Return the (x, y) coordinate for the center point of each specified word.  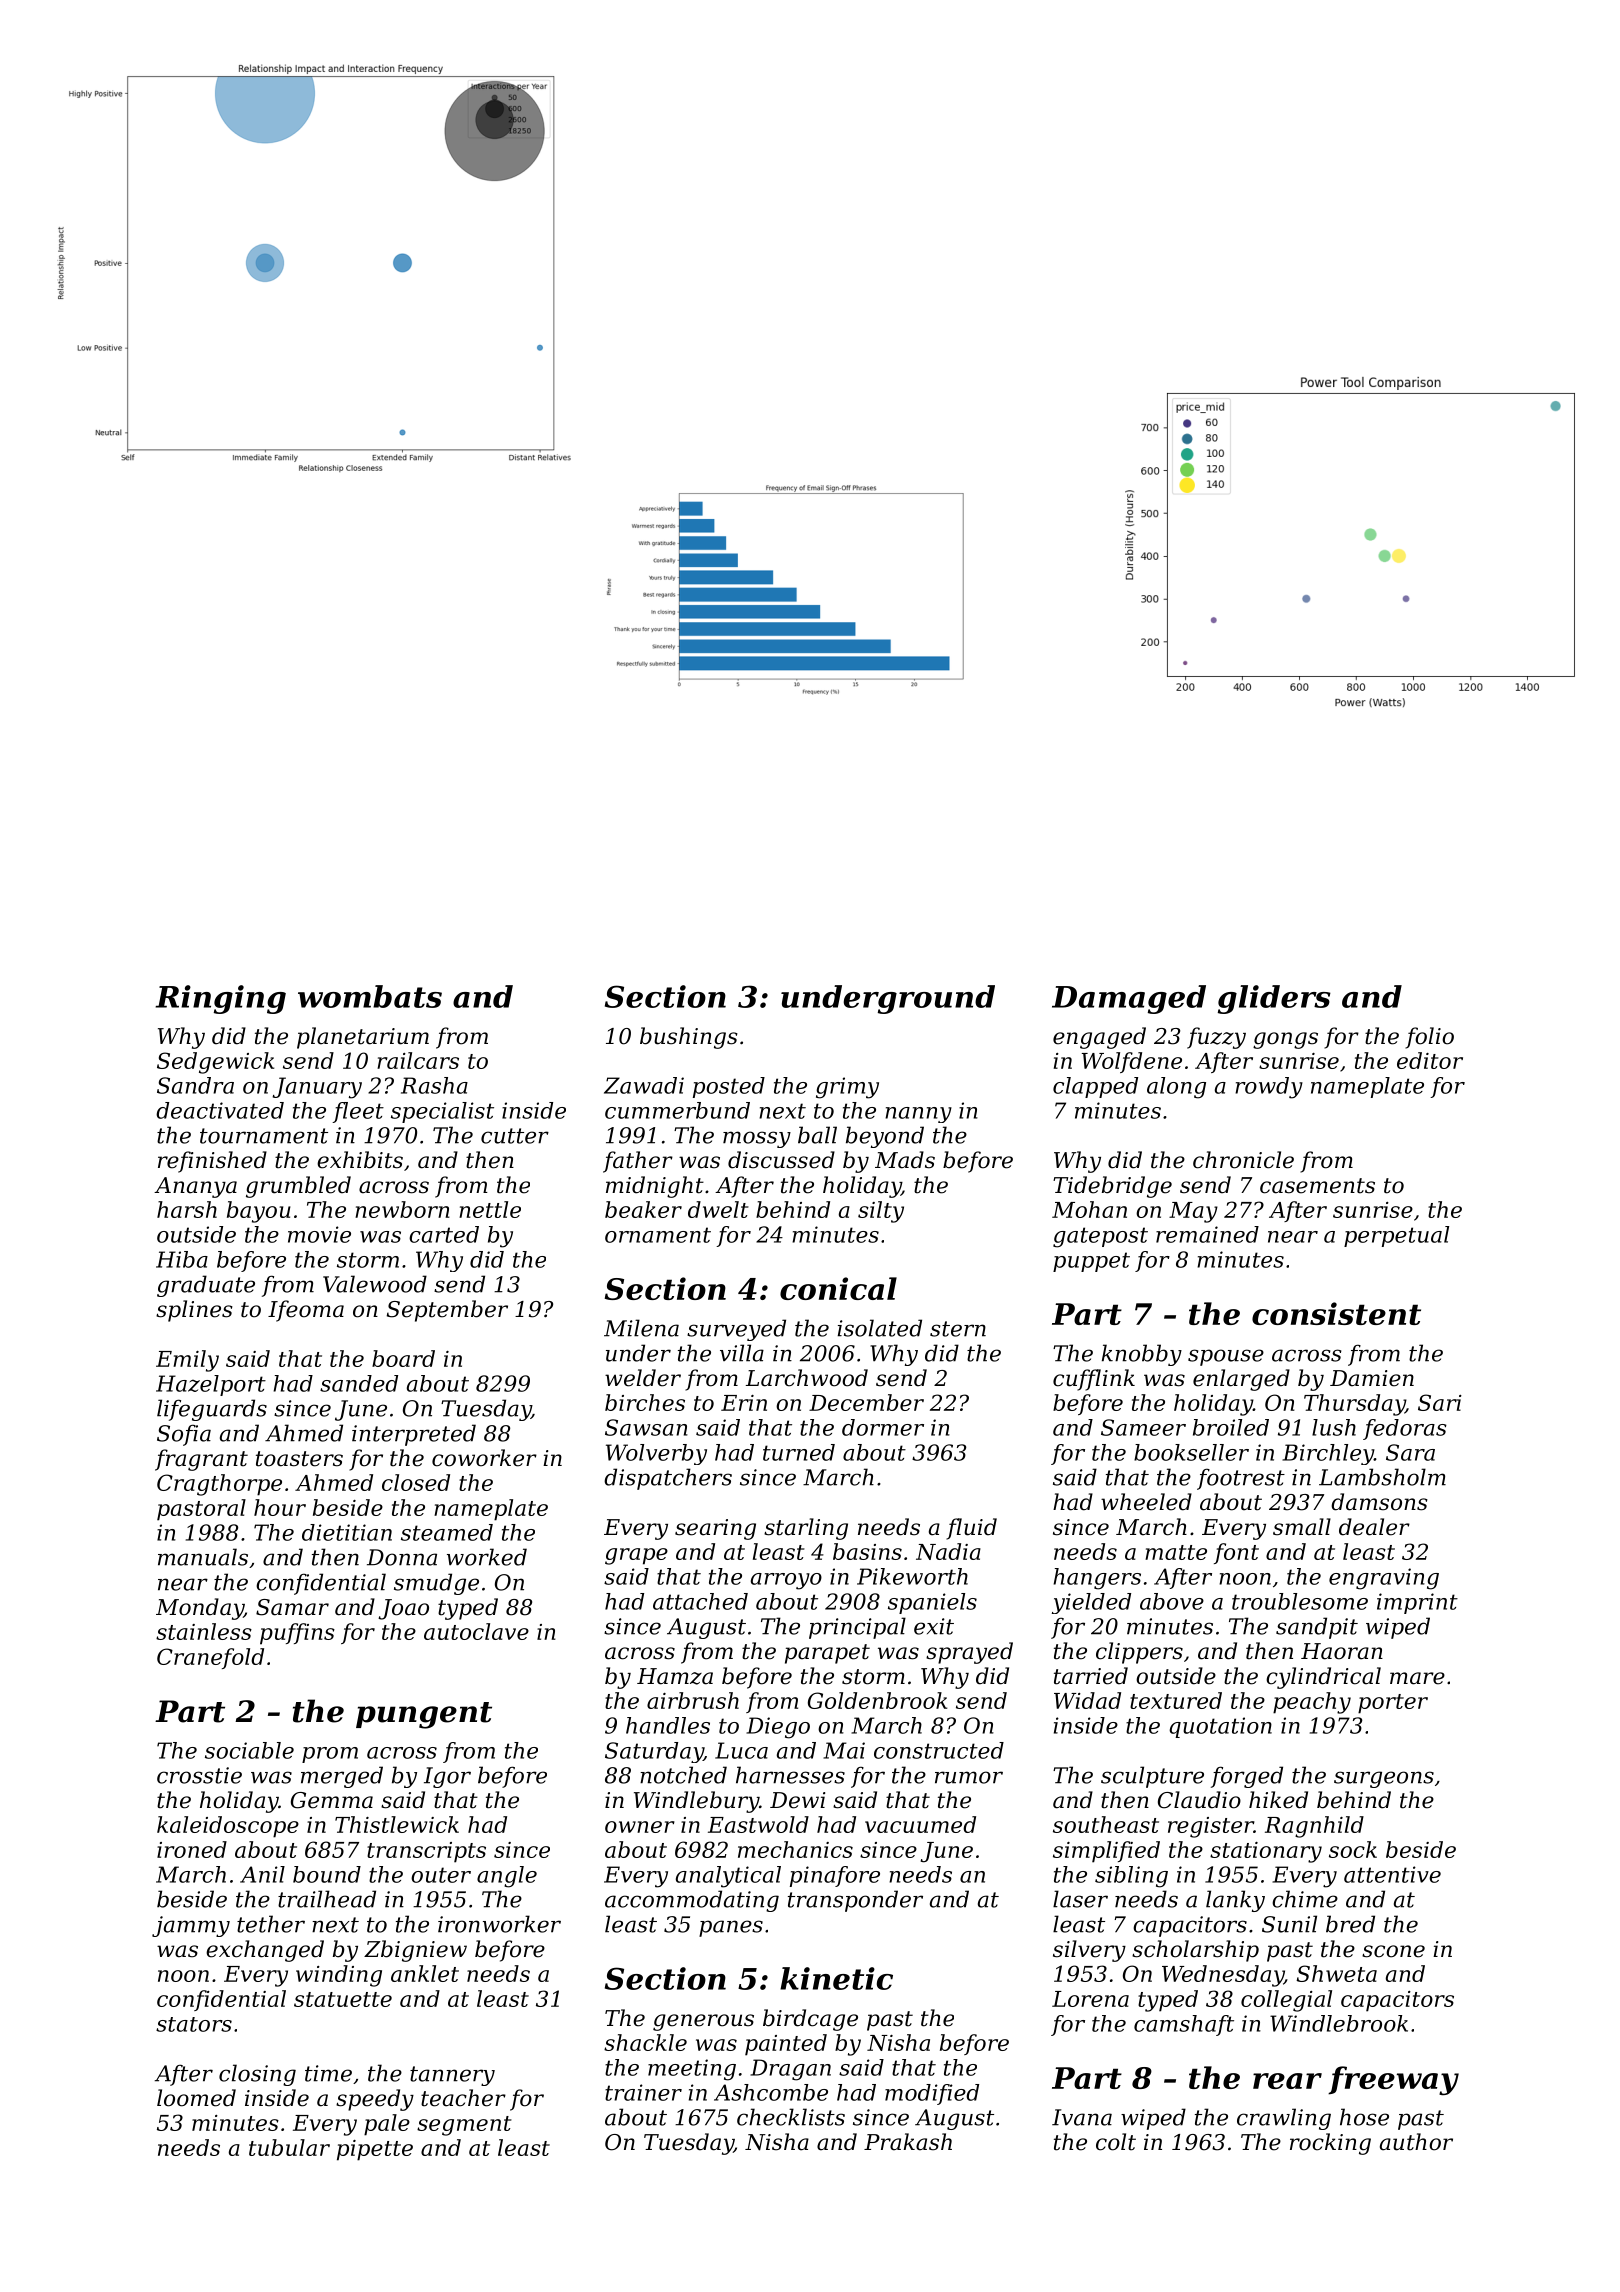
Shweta (1336, 1973)
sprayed (969, 1653)
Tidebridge (1112, 1187)
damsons (1379, 1502)
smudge (436, 1584)
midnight (655, 1187)
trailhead (327, 1899)
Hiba (182, 1259)
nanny (918, 1115)
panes (731, 1928)
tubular (289, 2147)
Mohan (1089, 1209)
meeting (692, 2070)
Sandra (195, 1085)
